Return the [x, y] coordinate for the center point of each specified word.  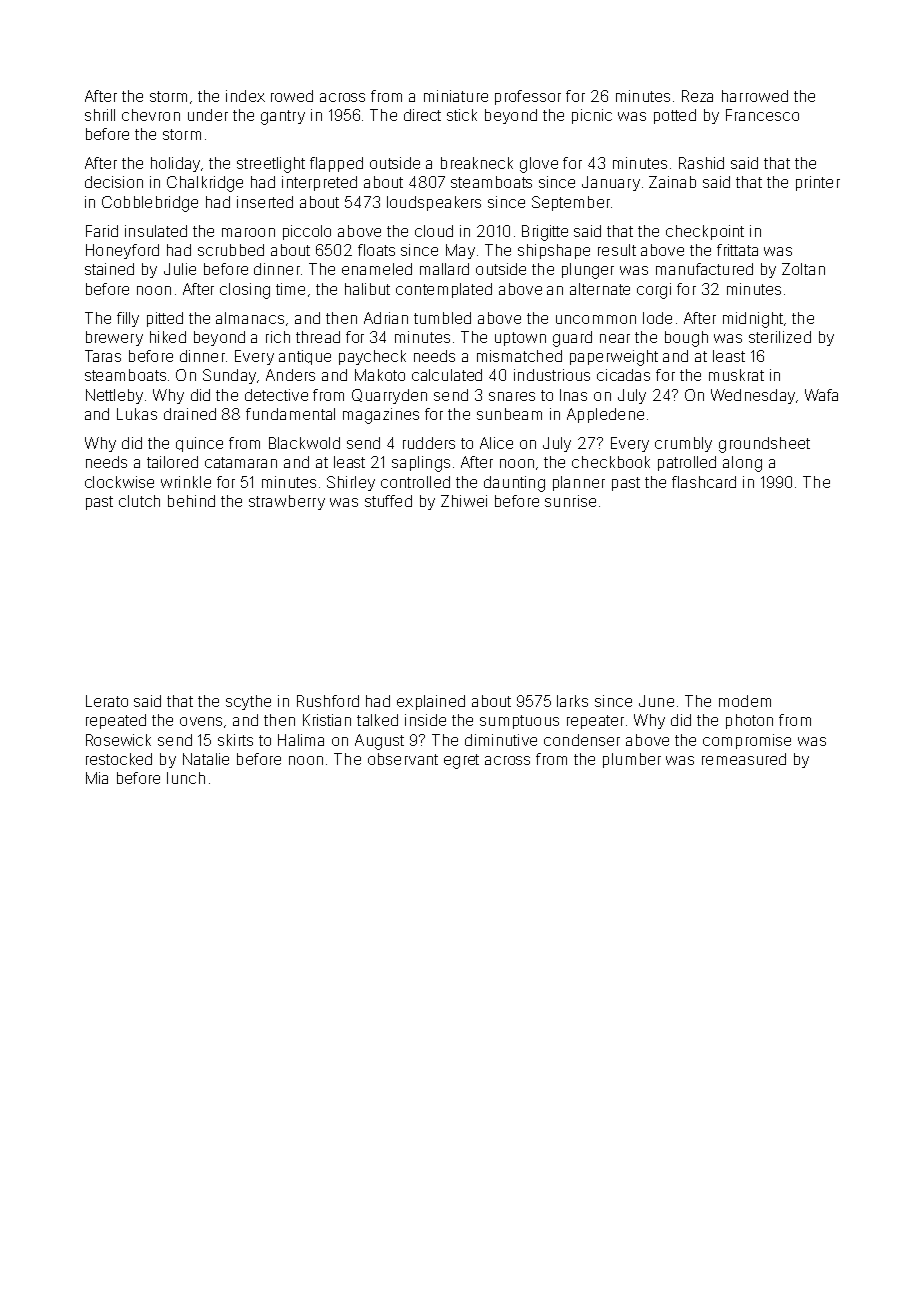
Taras [103, 356]
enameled [377, 269]
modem [745, 701]
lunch [186, 778]
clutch [139, 501]
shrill [100, 115]
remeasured [744, 759]
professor [528, 97]
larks [572, 701]
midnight [753, 320]
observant [403, 759]
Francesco [762, 115]
